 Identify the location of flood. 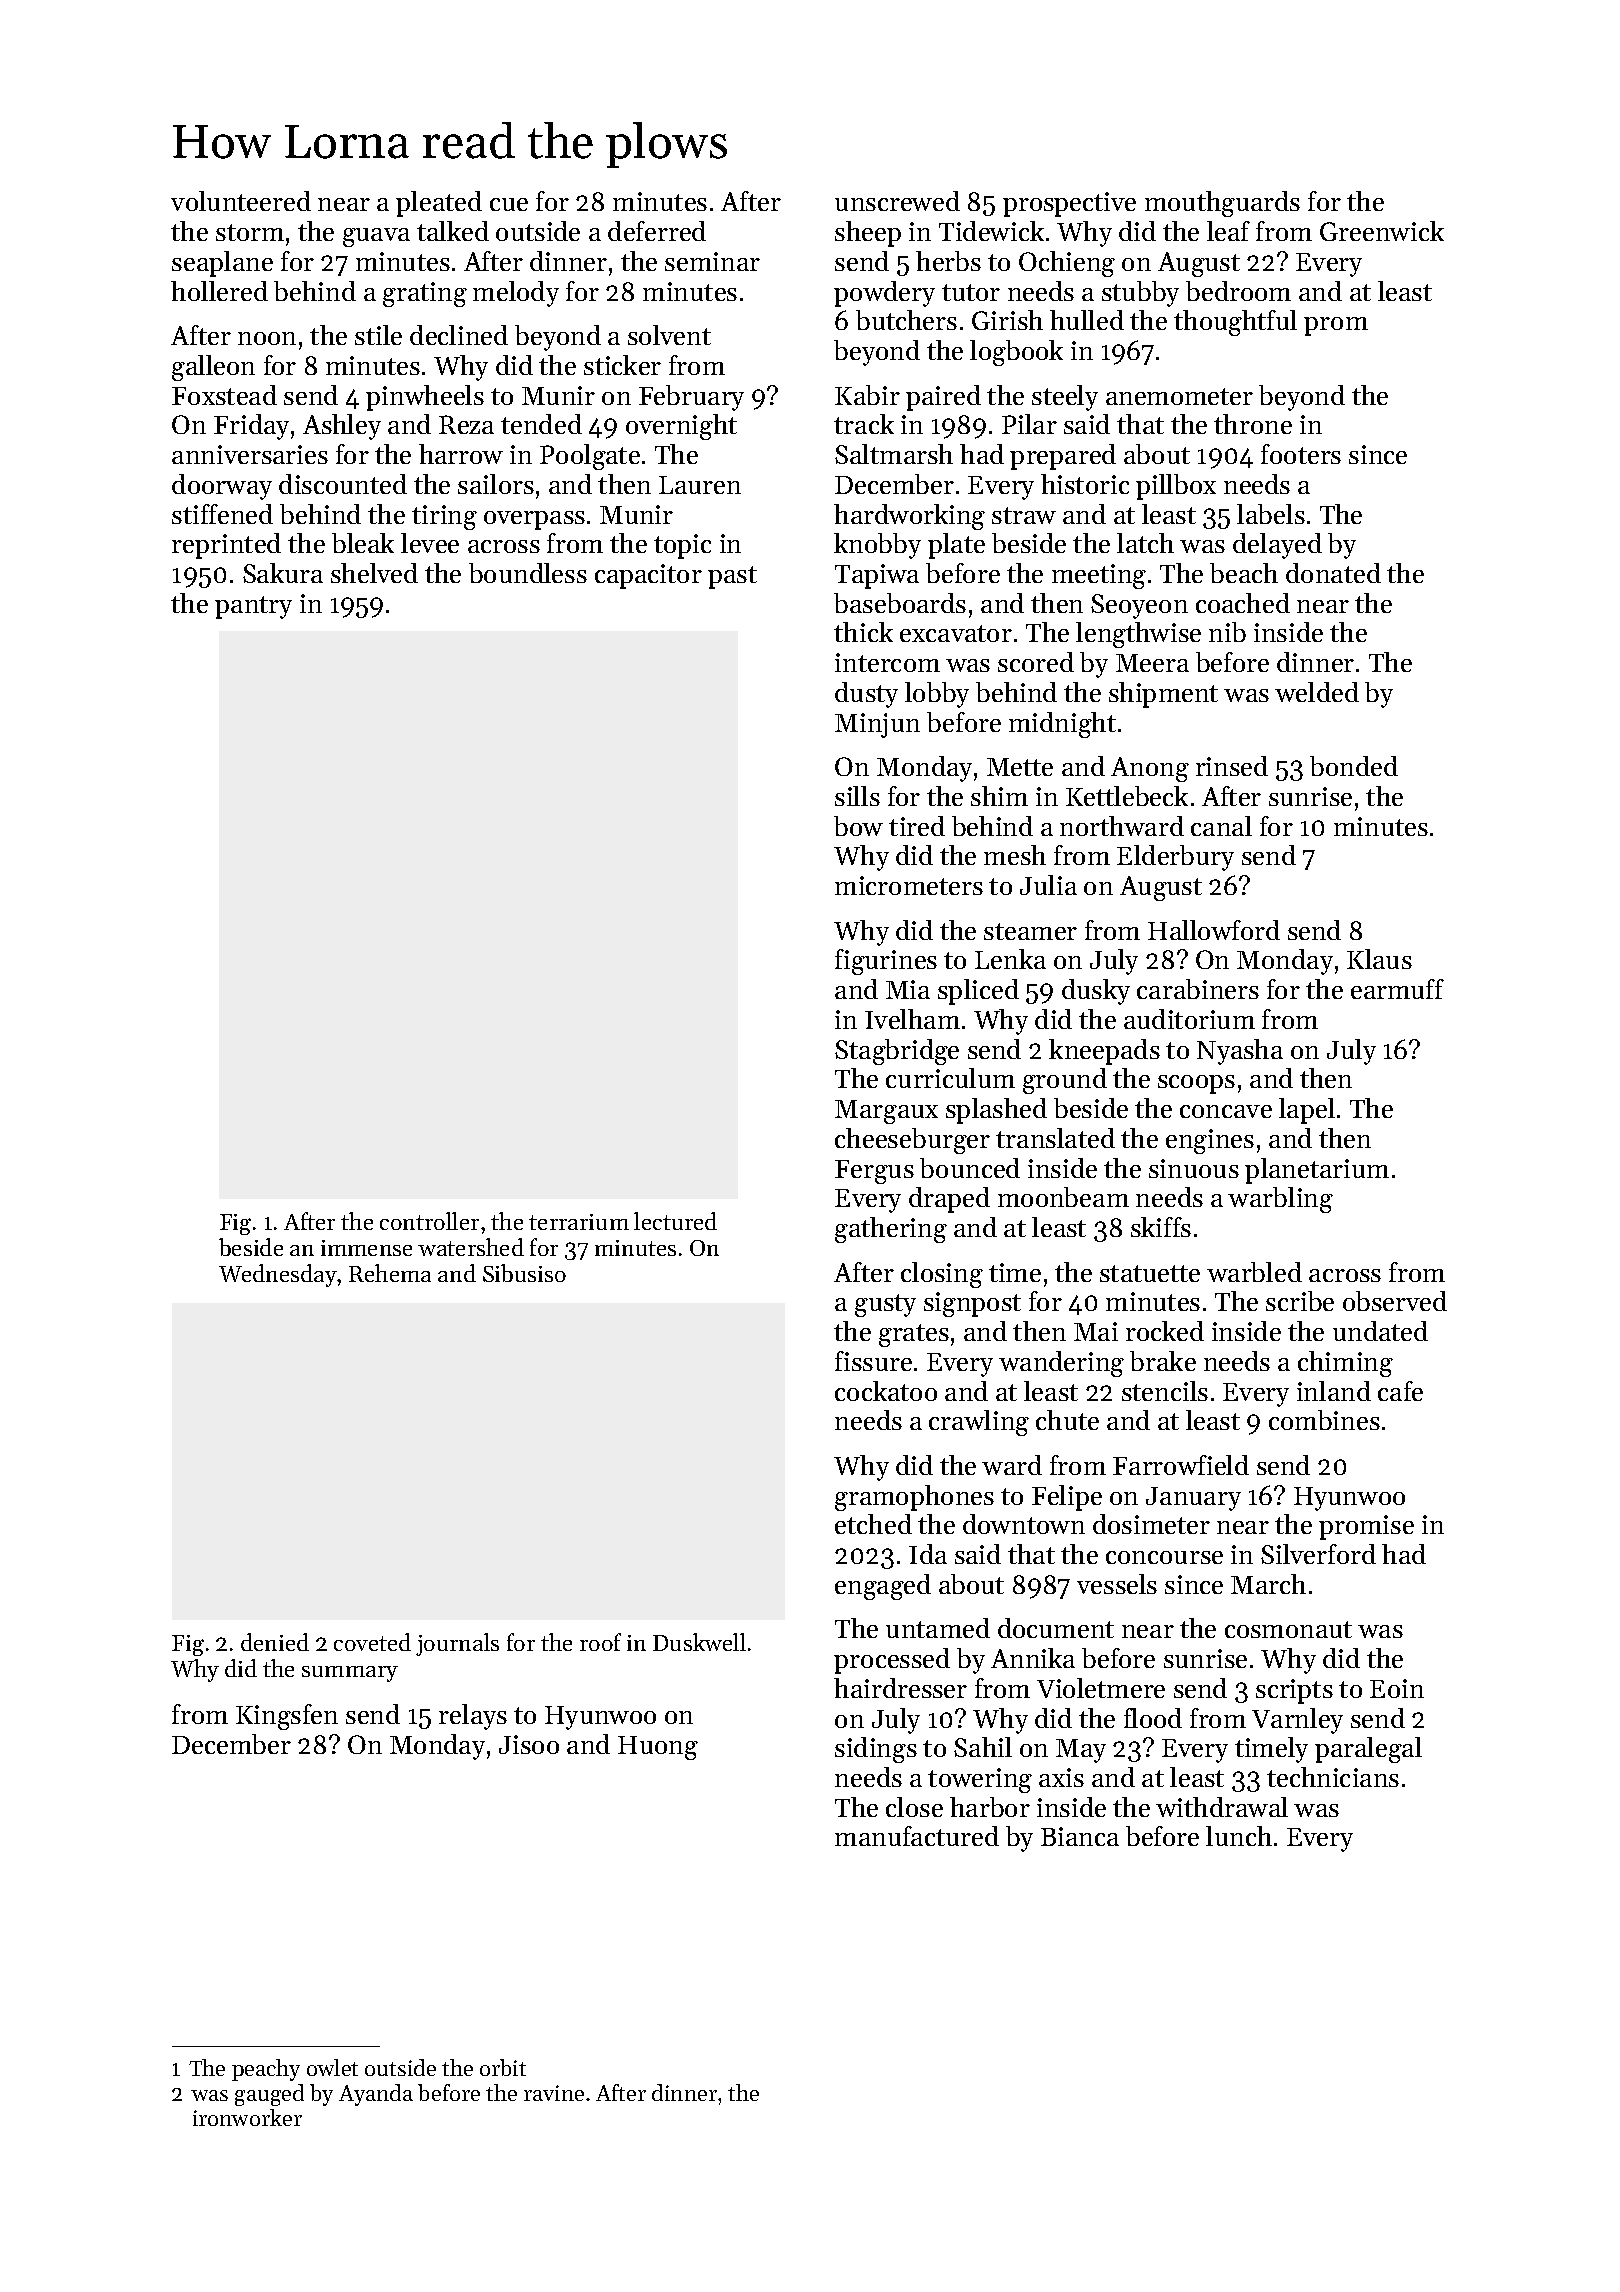
(1153, 1718).
